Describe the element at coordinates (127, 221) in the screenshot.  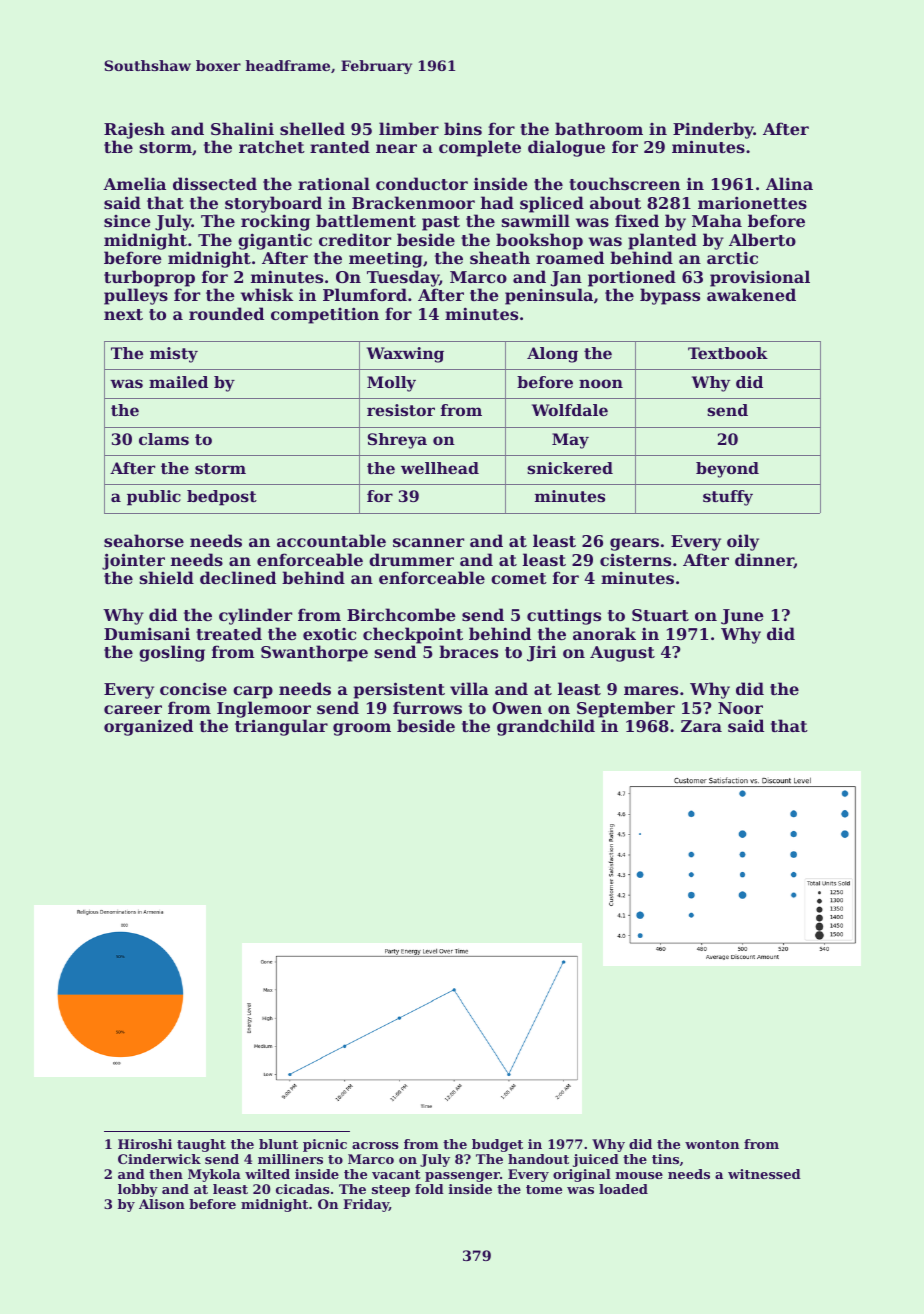
I see `since` at that location.
